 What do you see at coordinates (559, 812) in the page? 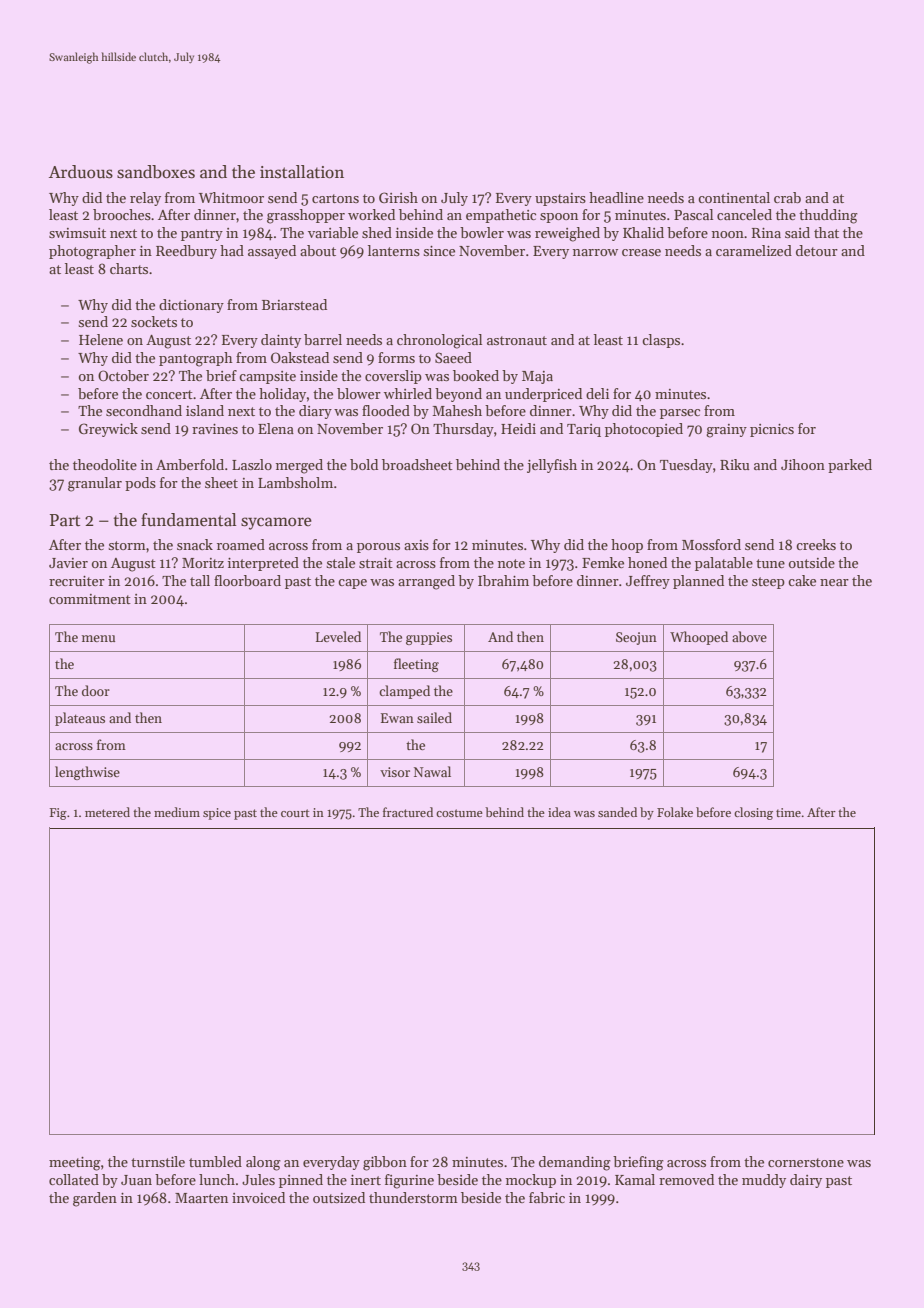
I see `idea` at bounding box center [559, 812].
